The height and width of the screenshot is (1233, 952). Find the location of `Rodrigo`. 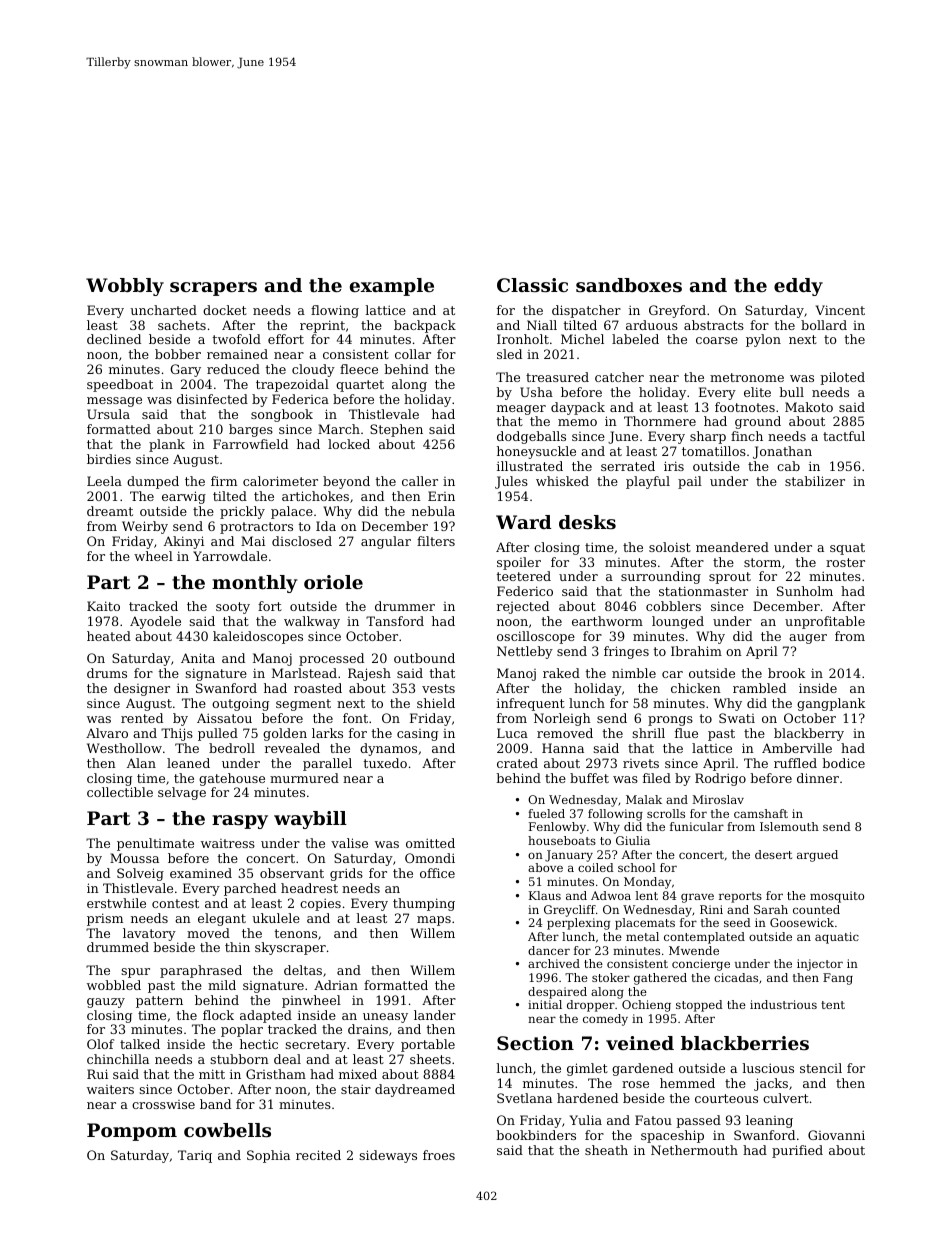

Rodrigo is located at coordinates (720, 779).
